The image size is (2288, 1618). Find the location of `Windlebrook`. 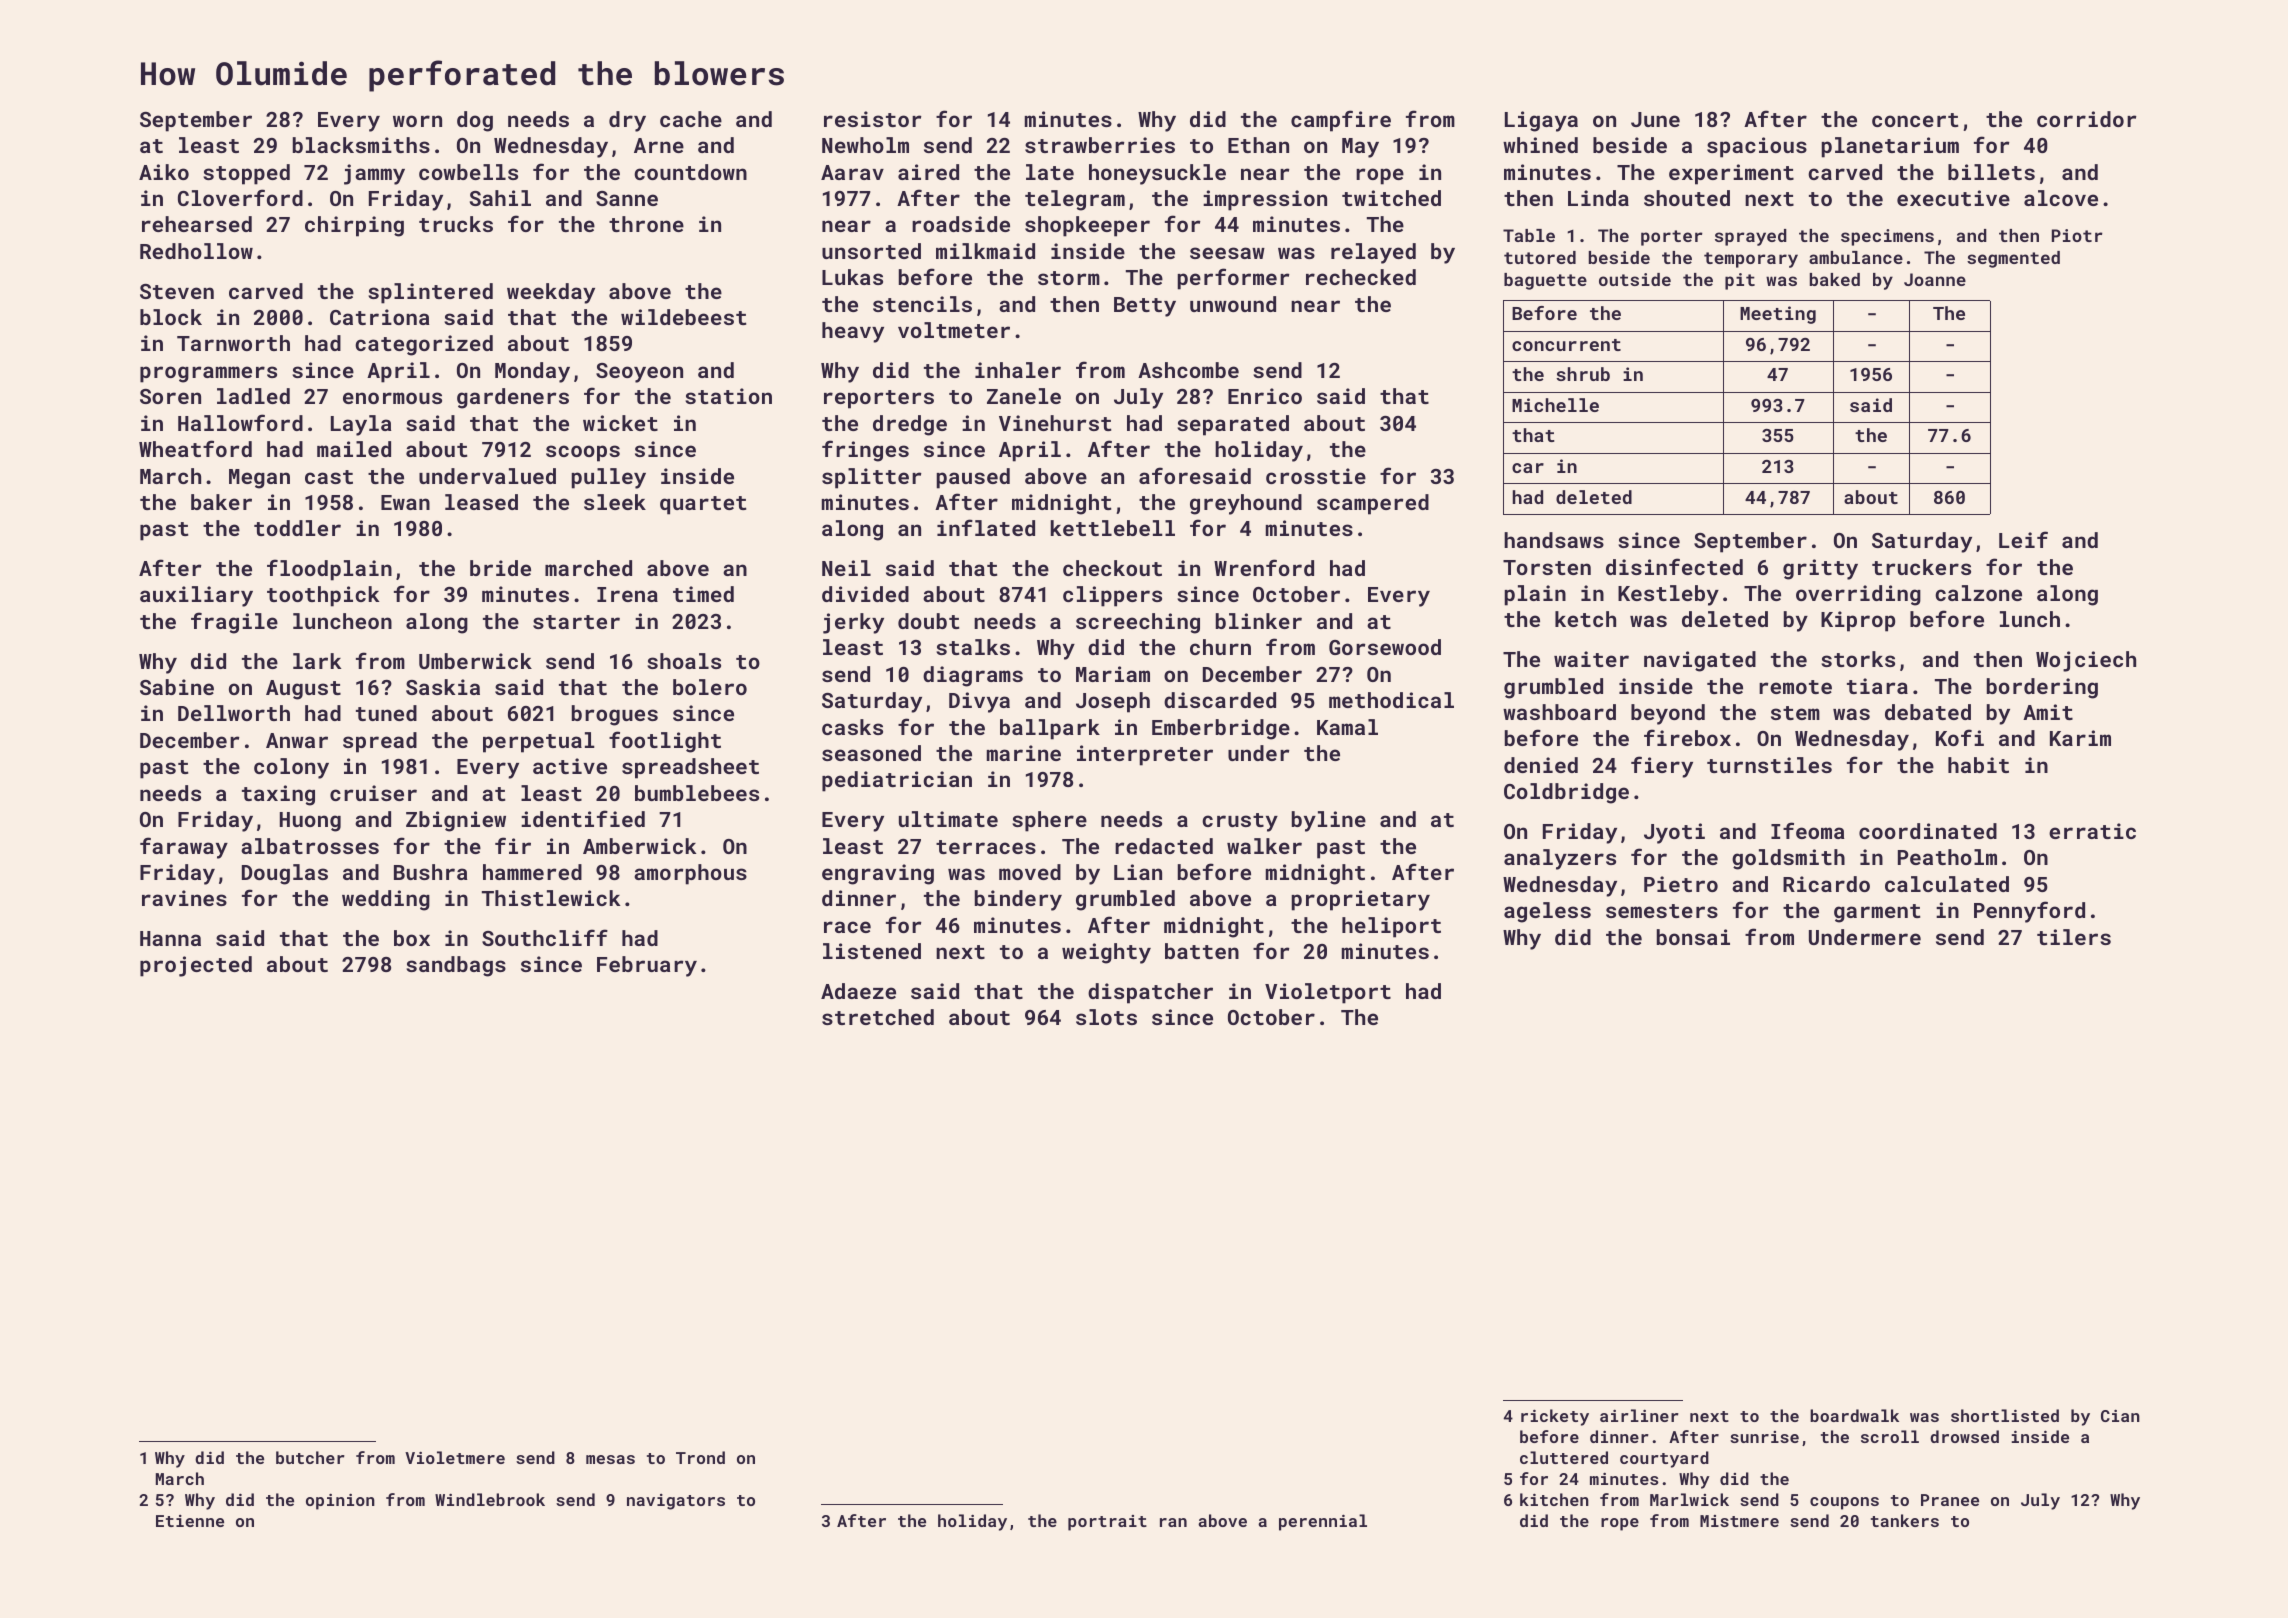

Windlebrook is located at coordinates (490, 1499).
